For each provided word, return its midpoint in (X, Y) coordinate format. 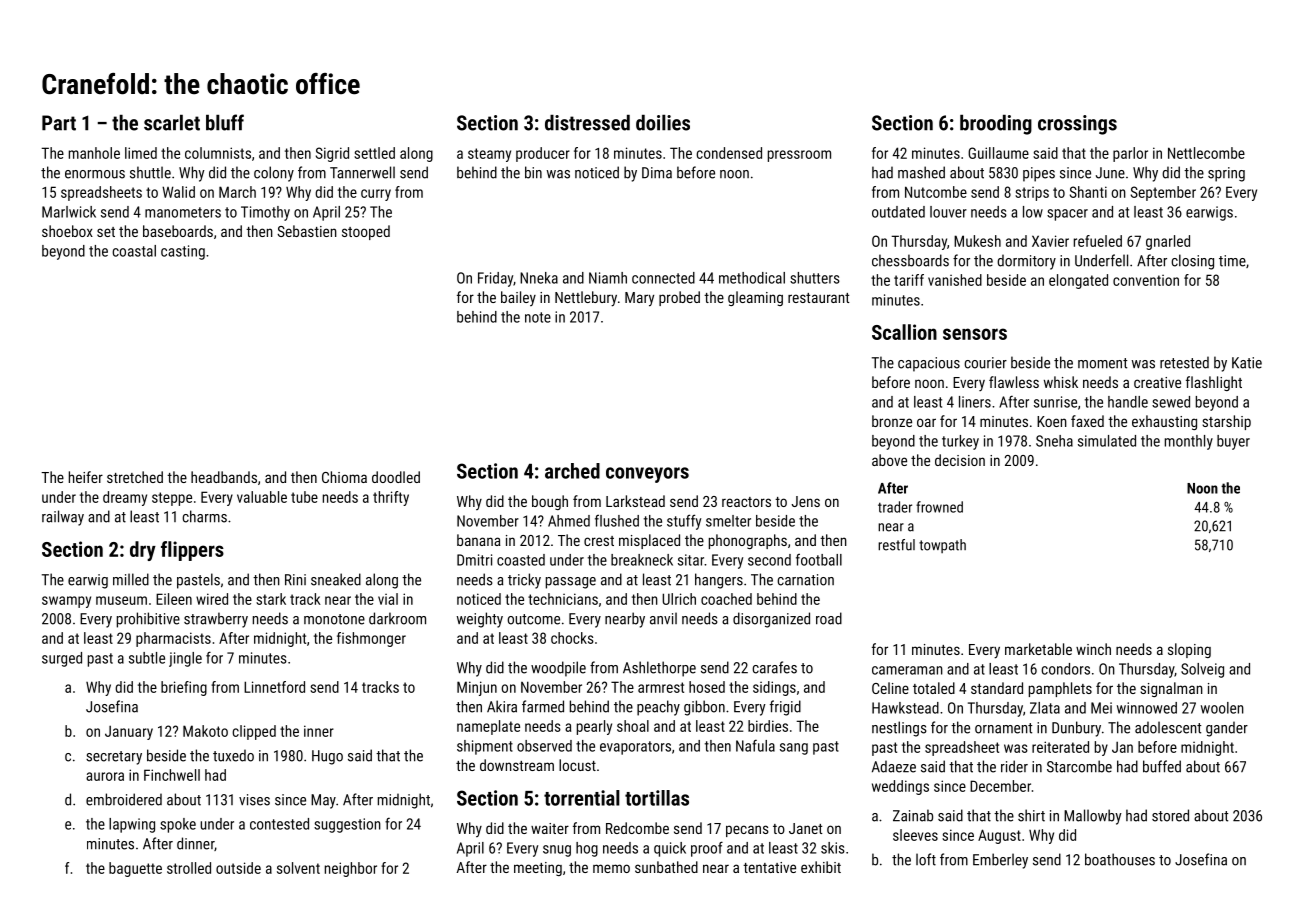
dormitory (1026, 262)
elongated (1078, 281)
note (538, 317)
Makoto (205, 731)
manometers (183, 212)
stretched (135, 477)
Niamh (608, 278)
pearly (594, 727)
